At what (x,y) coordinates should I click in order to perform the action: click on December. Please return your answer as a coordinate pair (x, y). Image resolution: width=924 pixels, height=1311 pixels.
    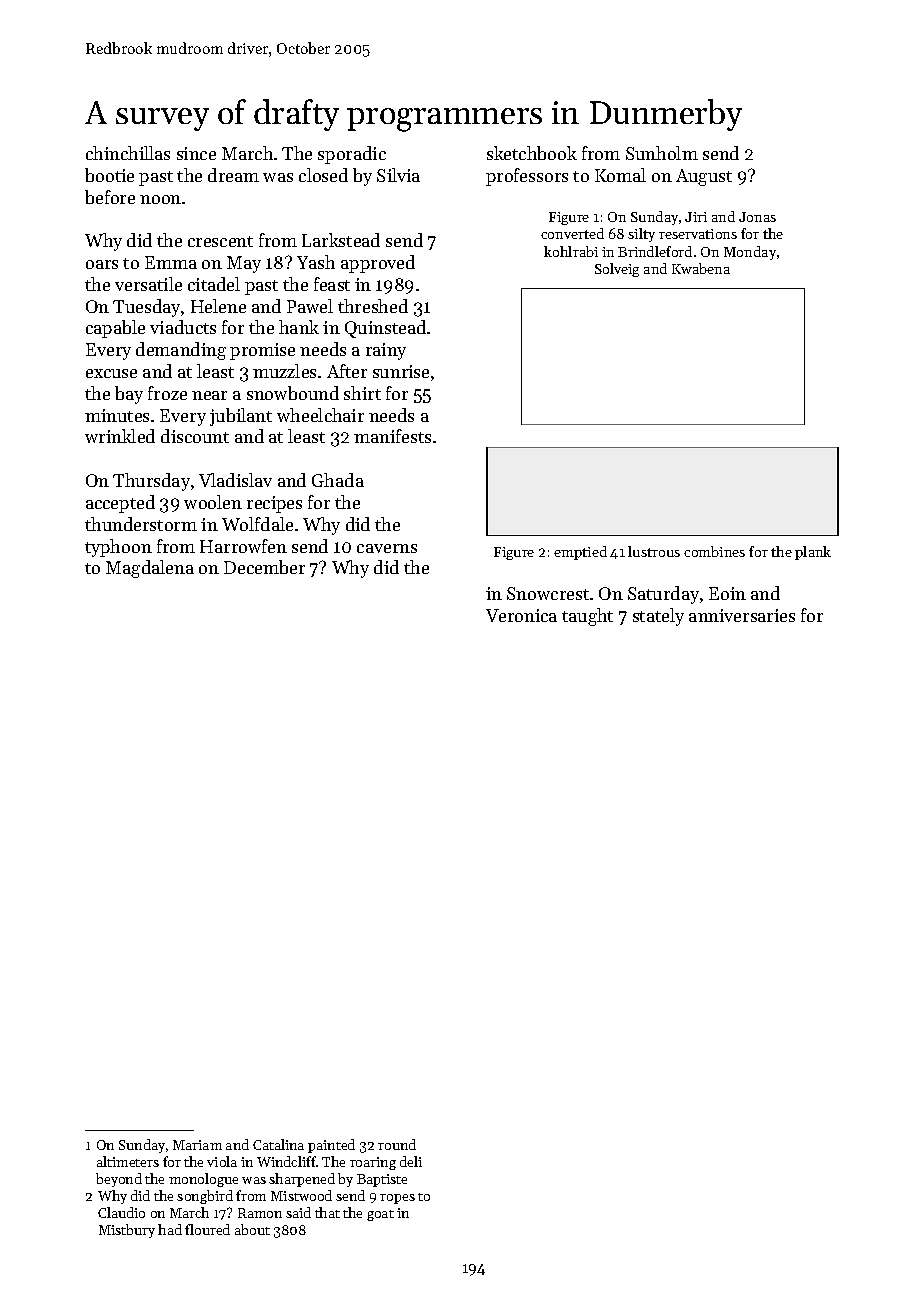
    Looking at the image, I should click on (264, 567).
